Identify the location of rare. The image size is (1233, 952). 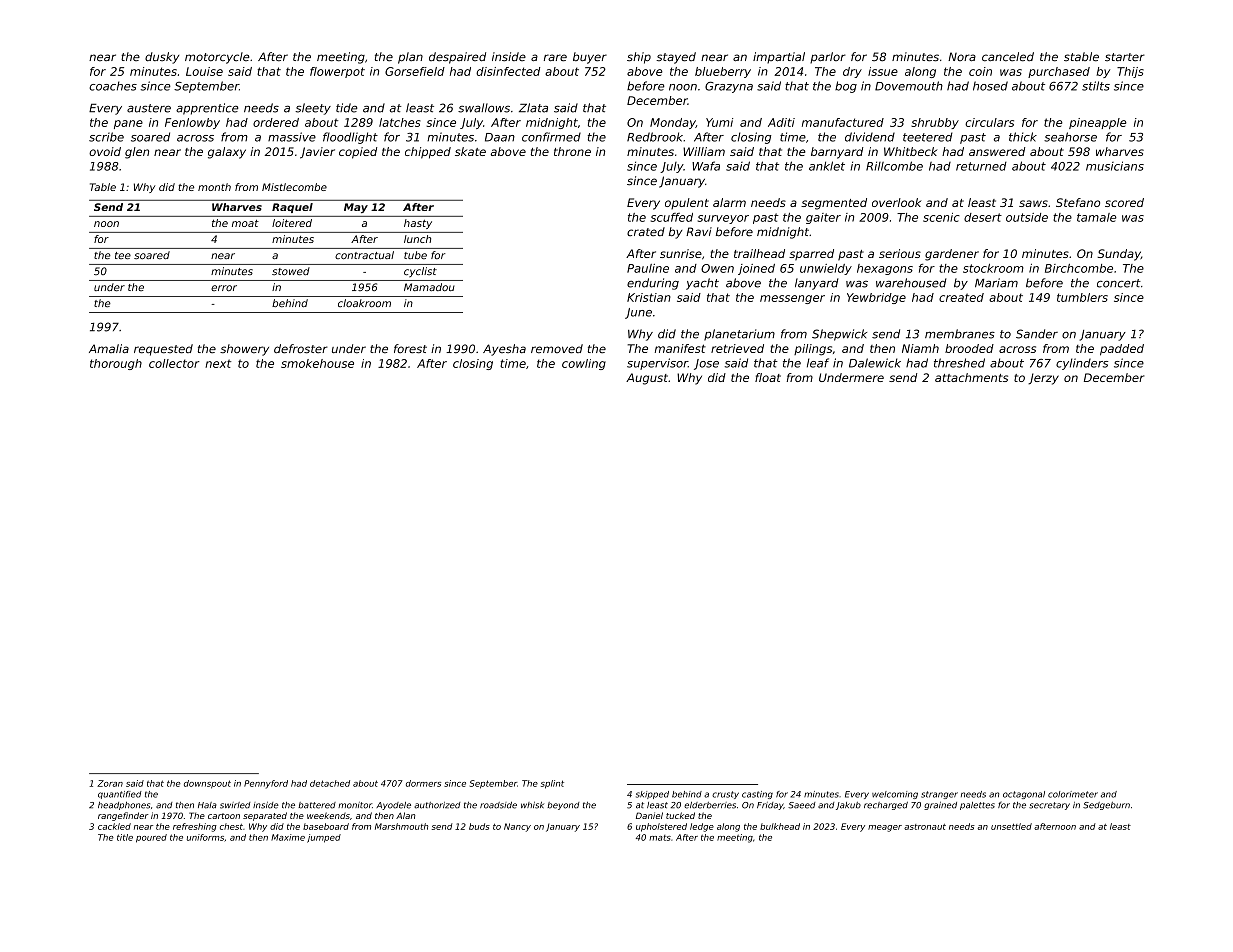
(555, 58).
